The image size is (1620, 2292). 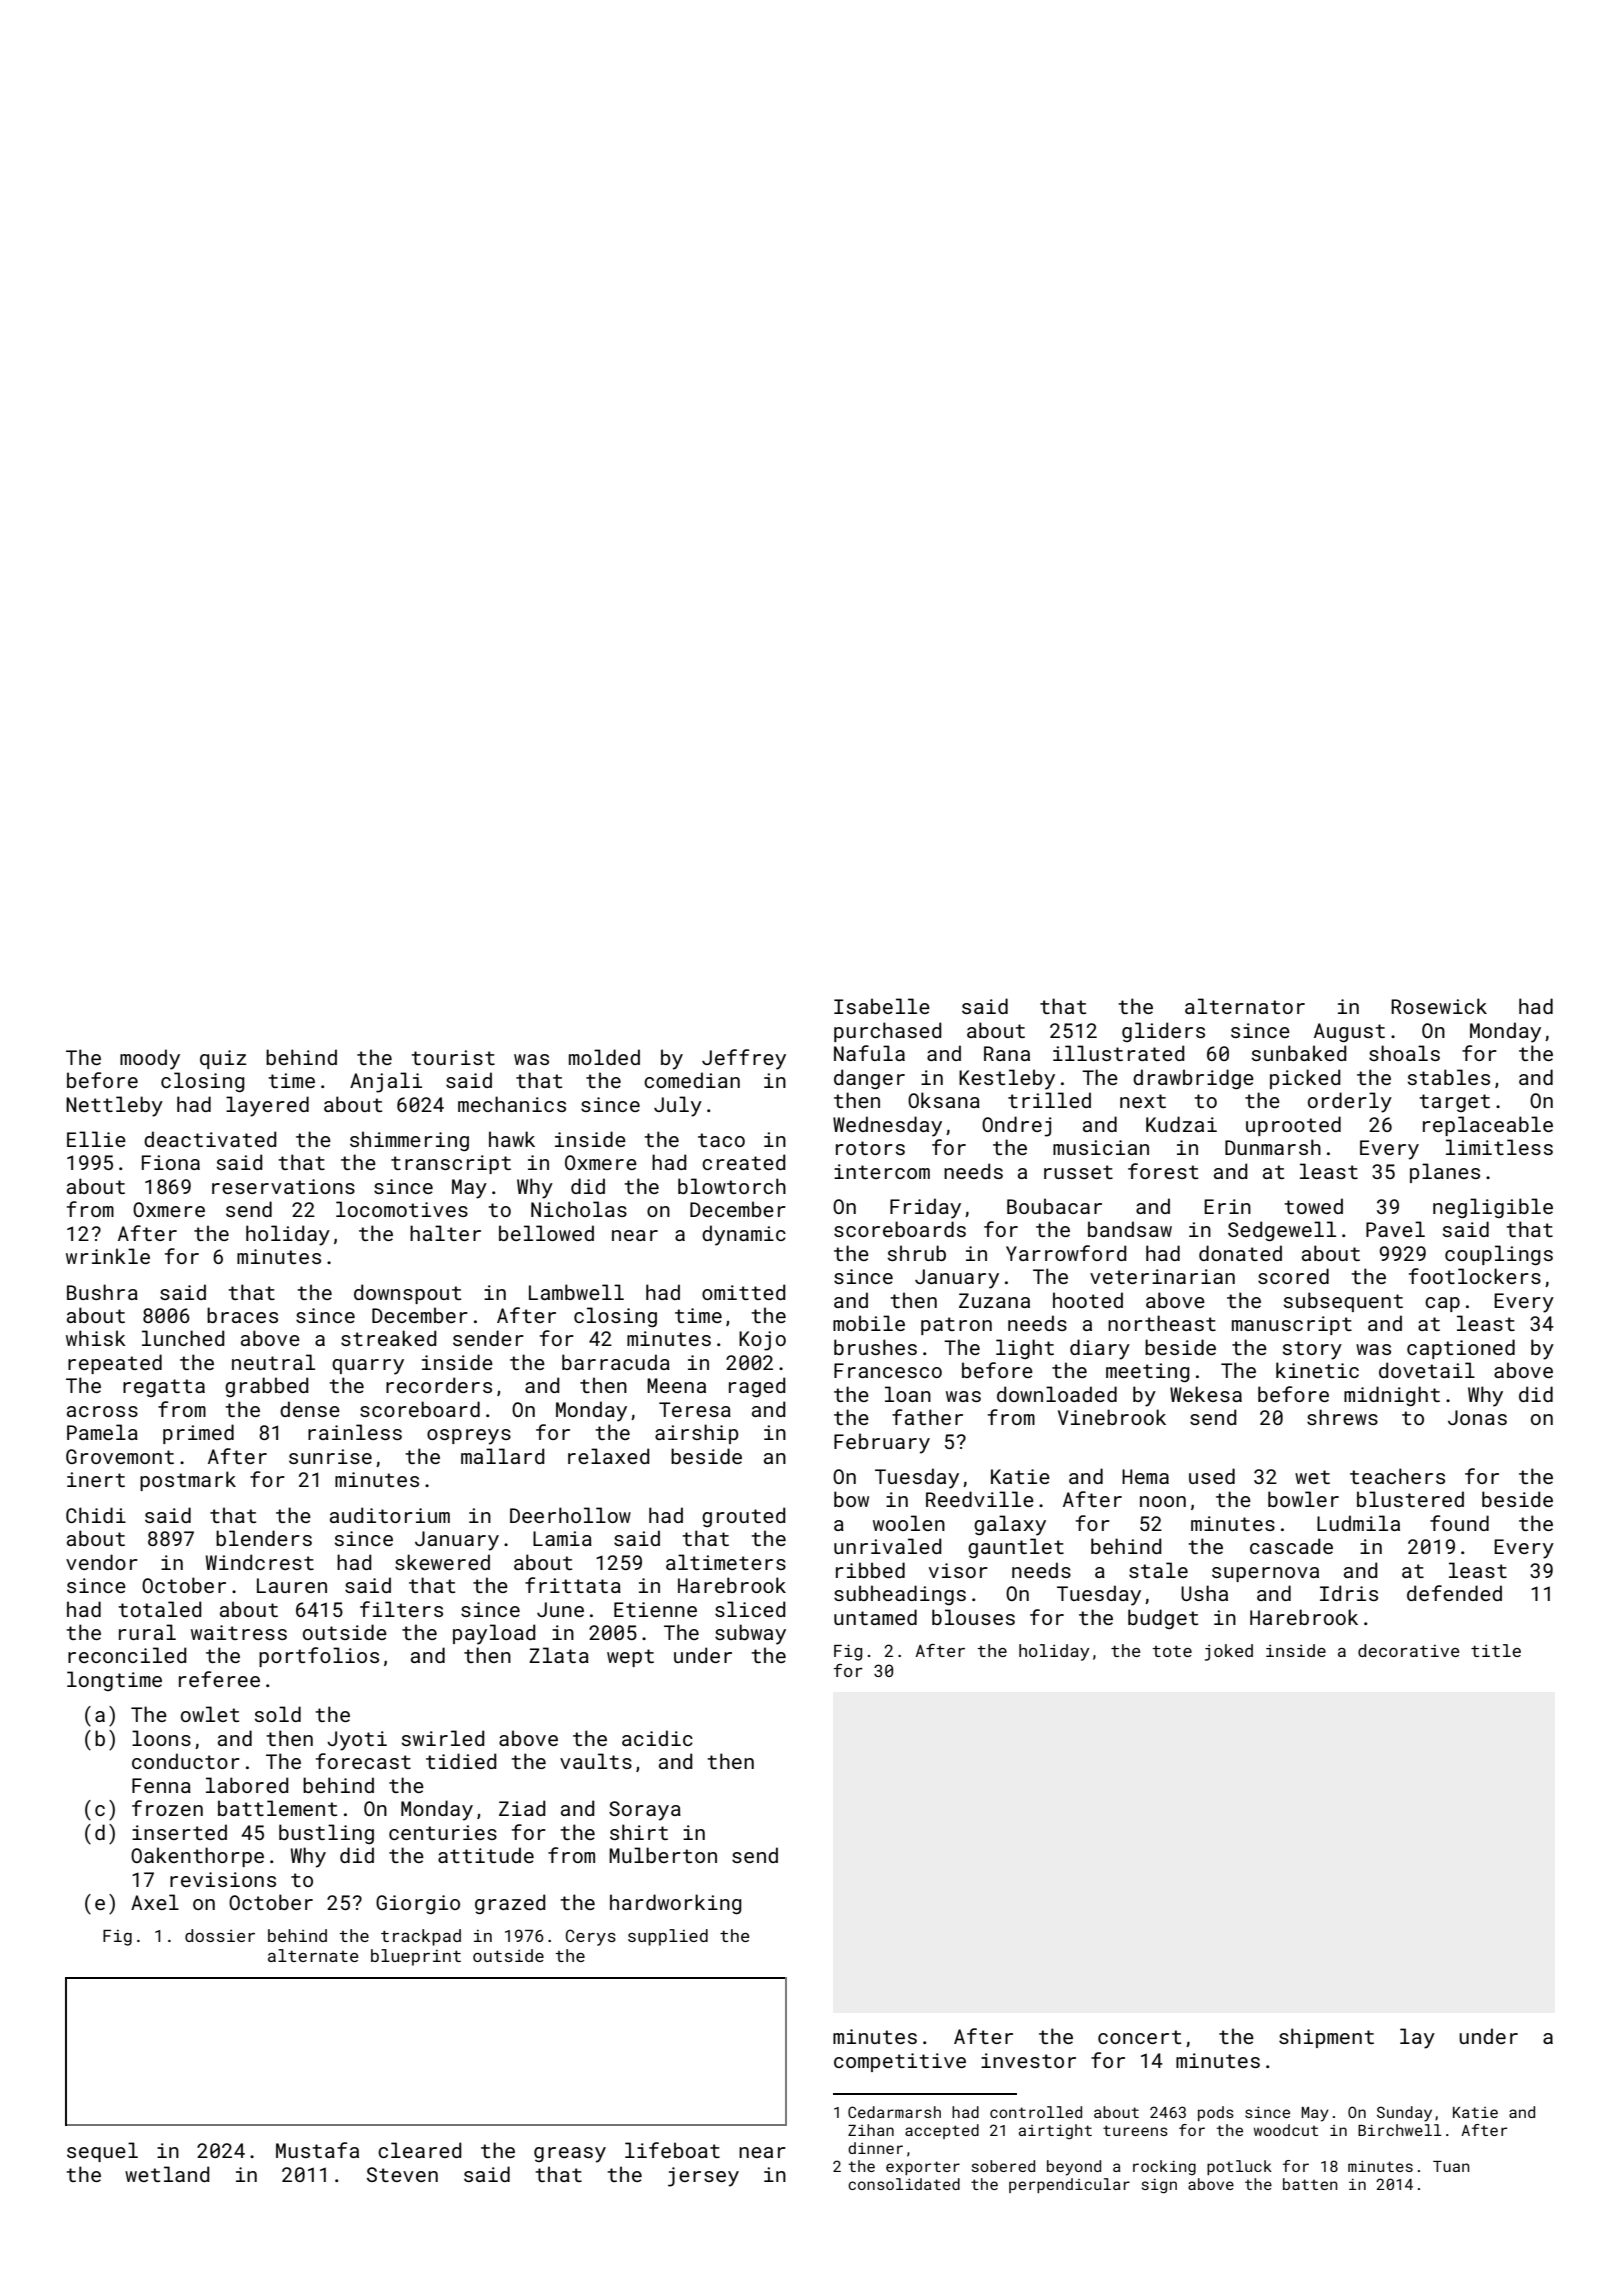 What do you see at coordinates (330, 1456) in the screenshot?
I see `sunrise` at bounding box center [330, 1456].
